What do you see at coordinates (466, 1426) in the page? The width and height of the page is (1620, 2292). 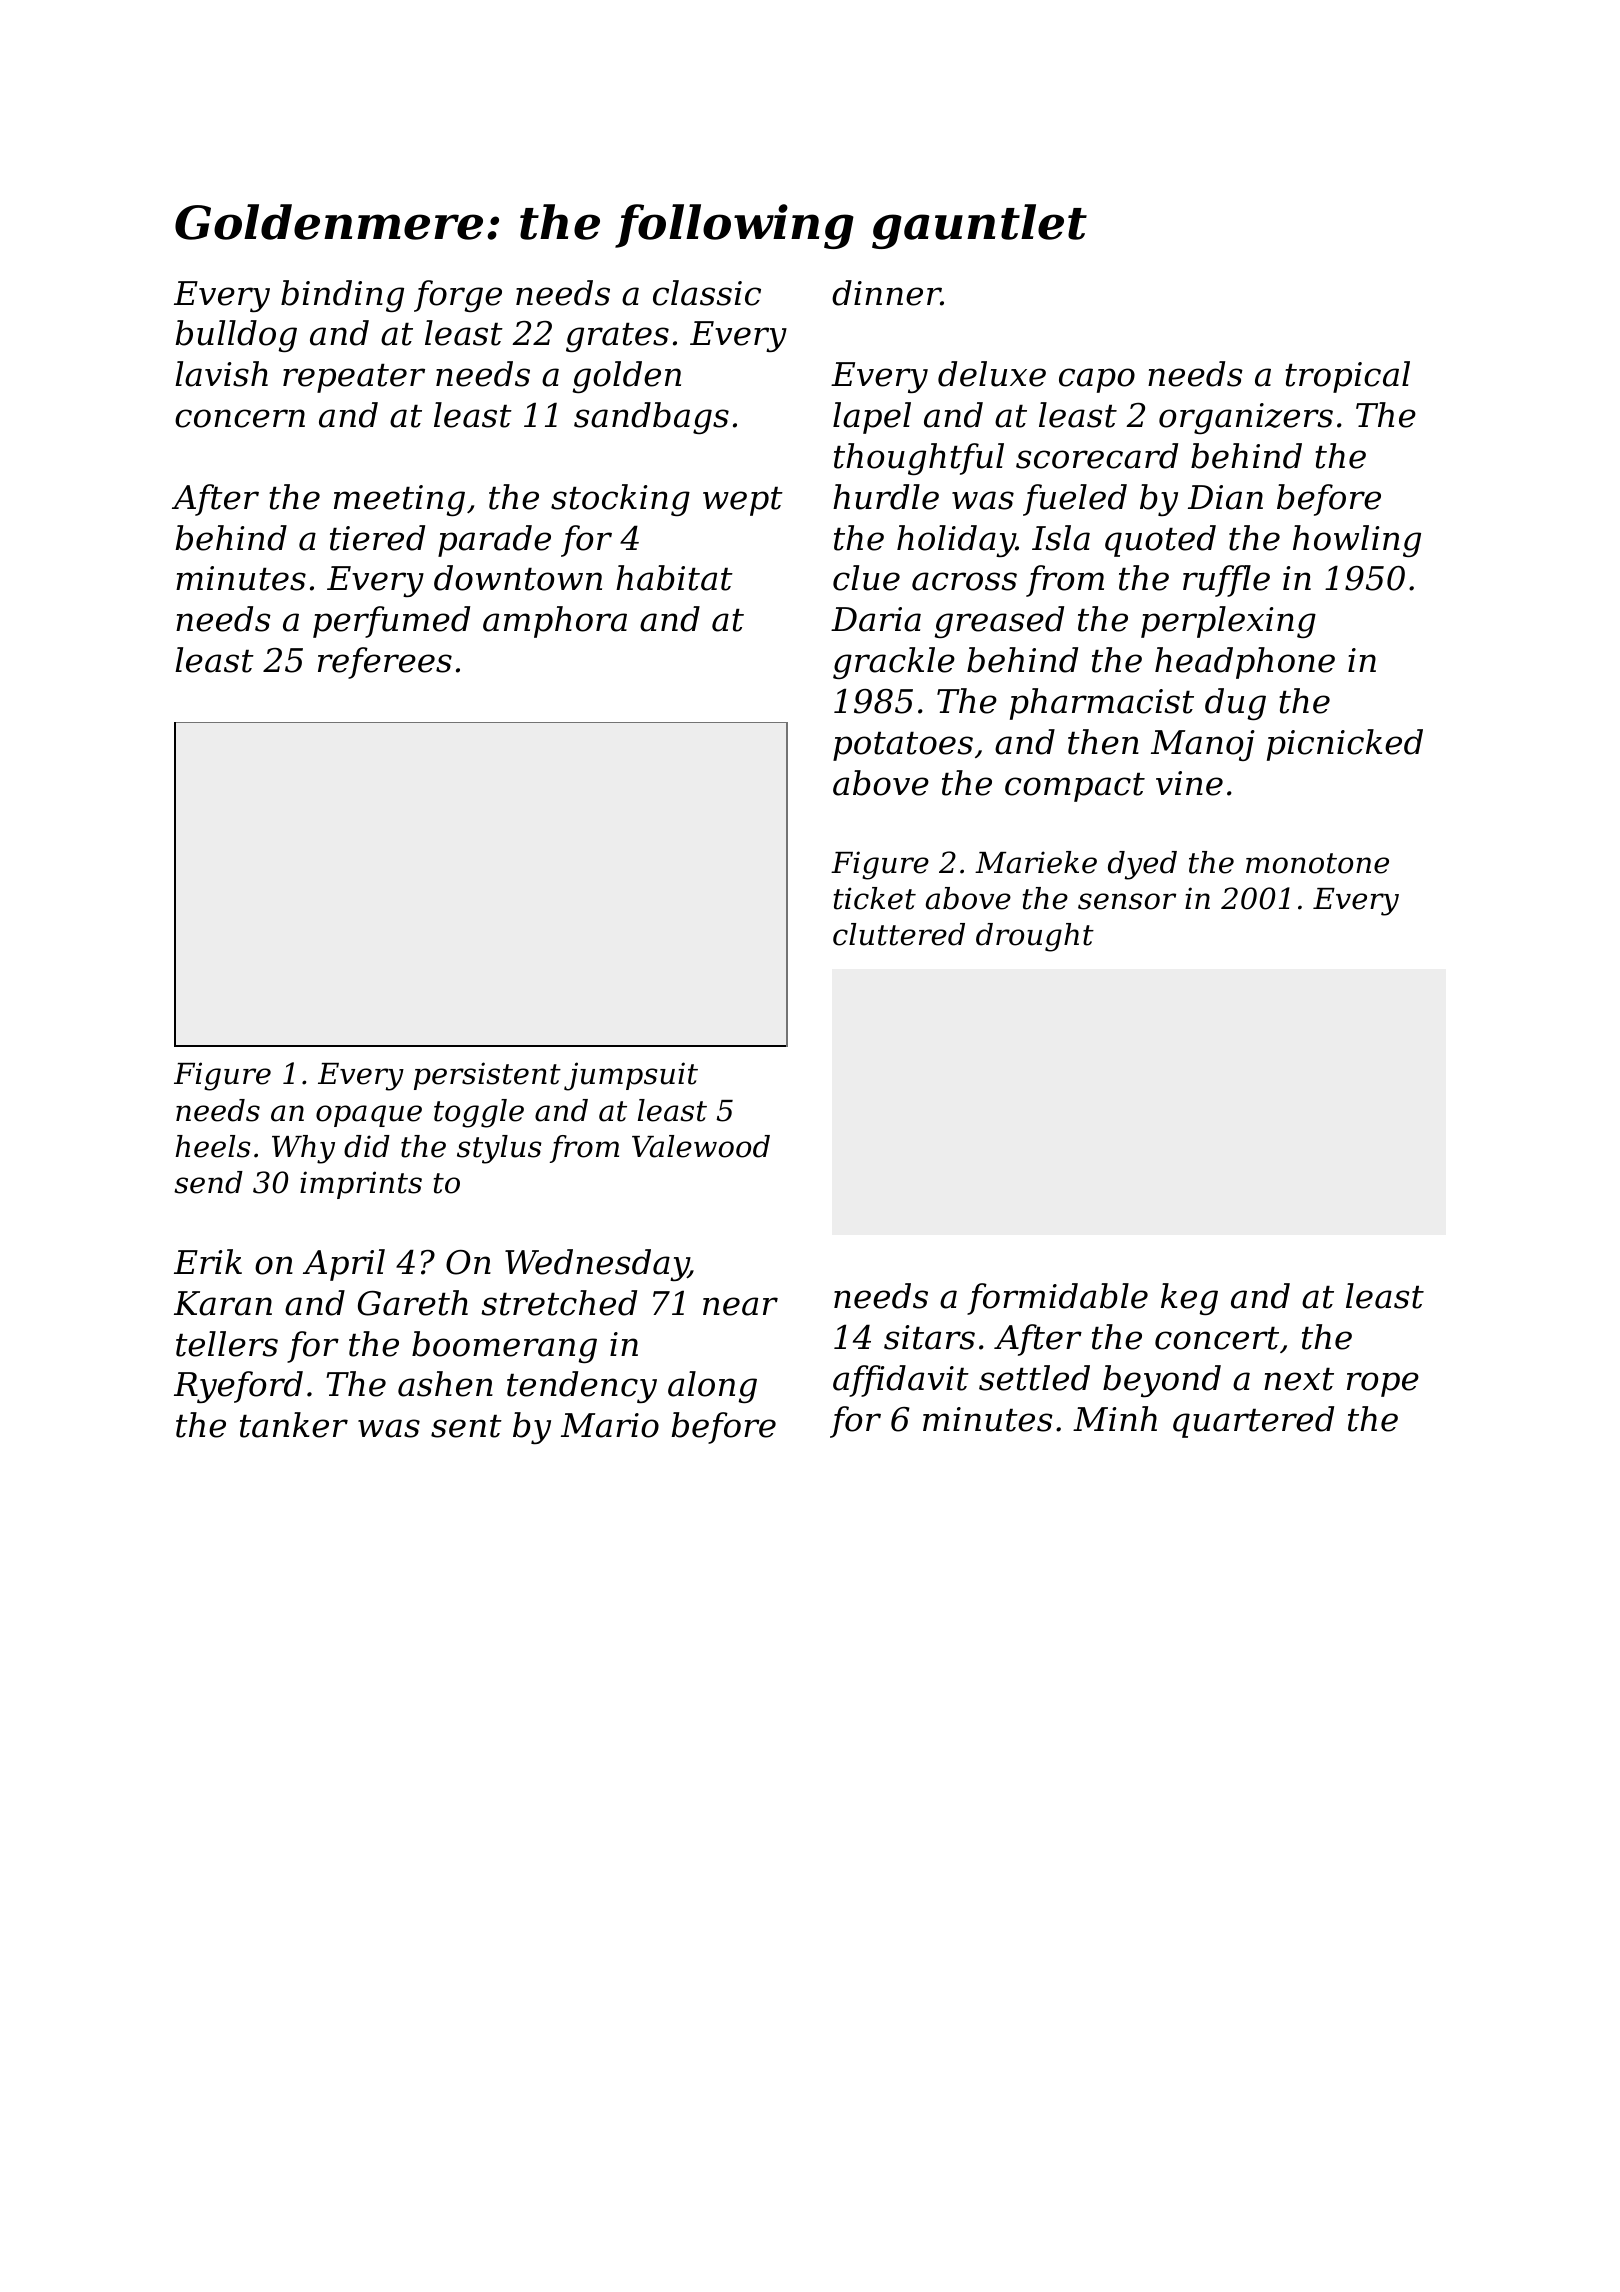 I see `sent` at bounding box center [466, 1426].
